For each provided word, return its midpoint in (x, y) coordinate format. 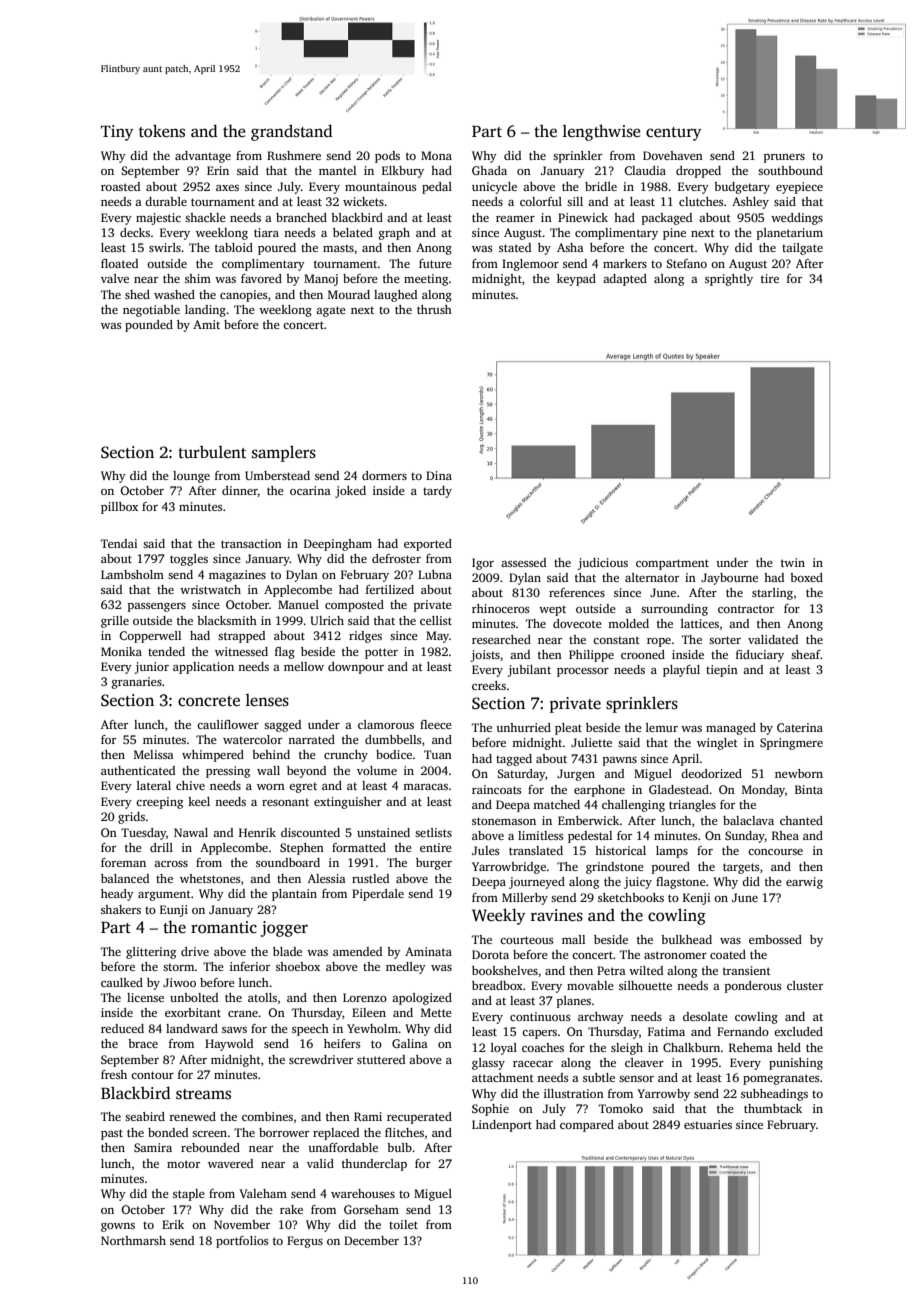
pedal (437, 188)
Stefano (686, 263)
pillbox (119, 508)
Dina (439, 475)
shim (198, 278)
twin (793, 562)
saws (234, 1030)
